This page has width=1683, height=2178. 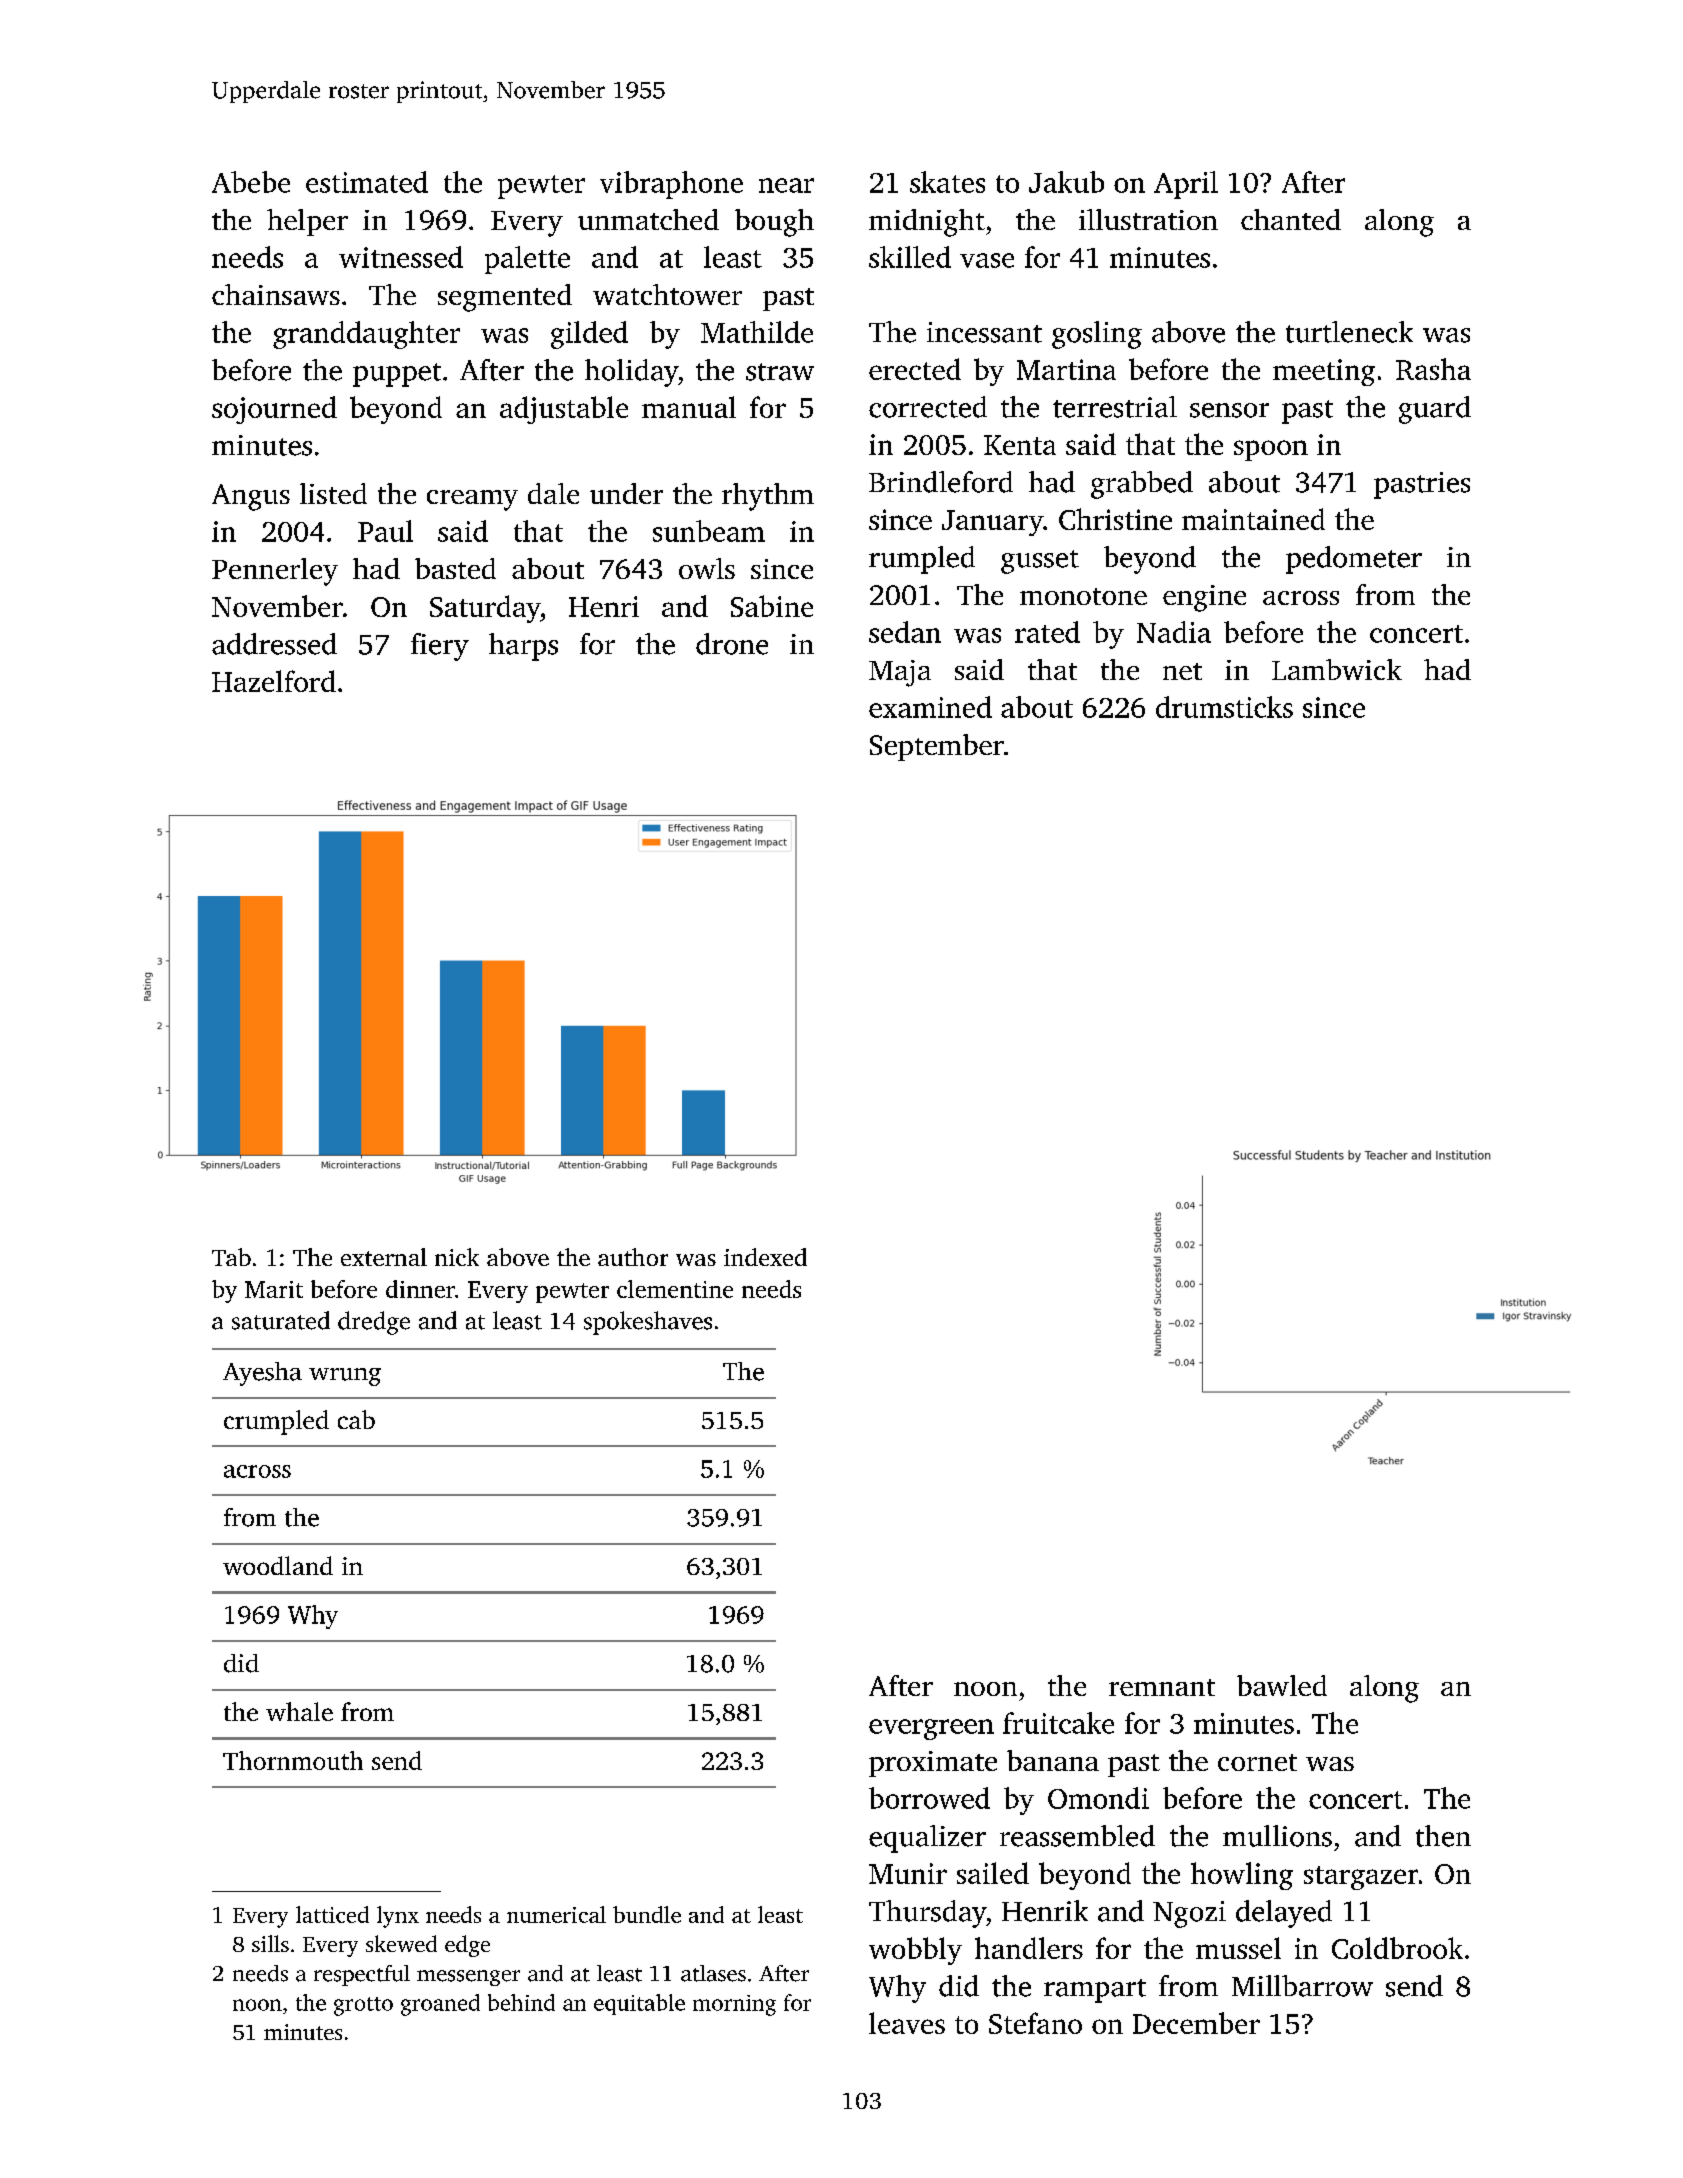 I want to click on nick, so click(x=457, y=1257).
